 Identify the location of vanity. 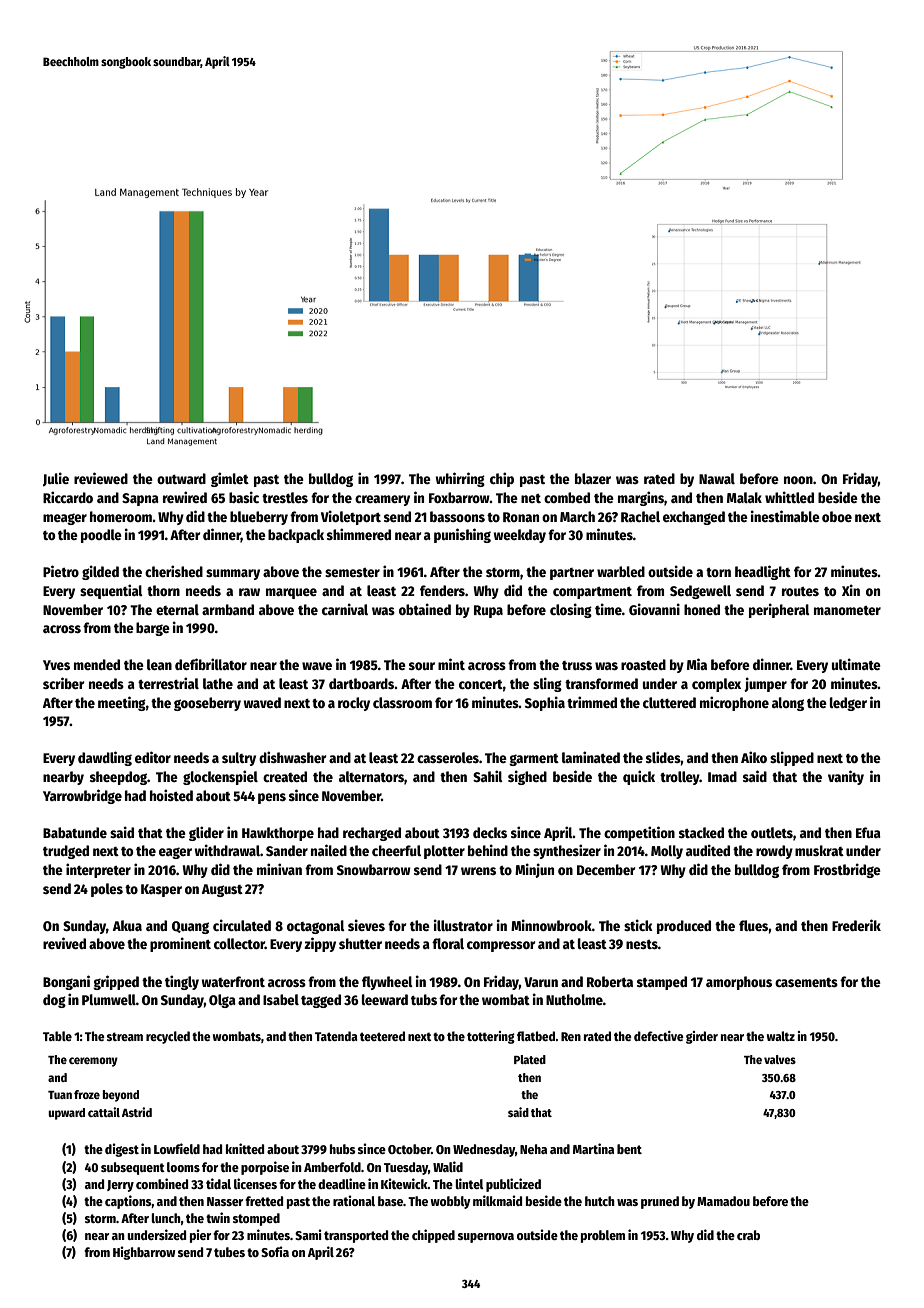
(846, 777).
